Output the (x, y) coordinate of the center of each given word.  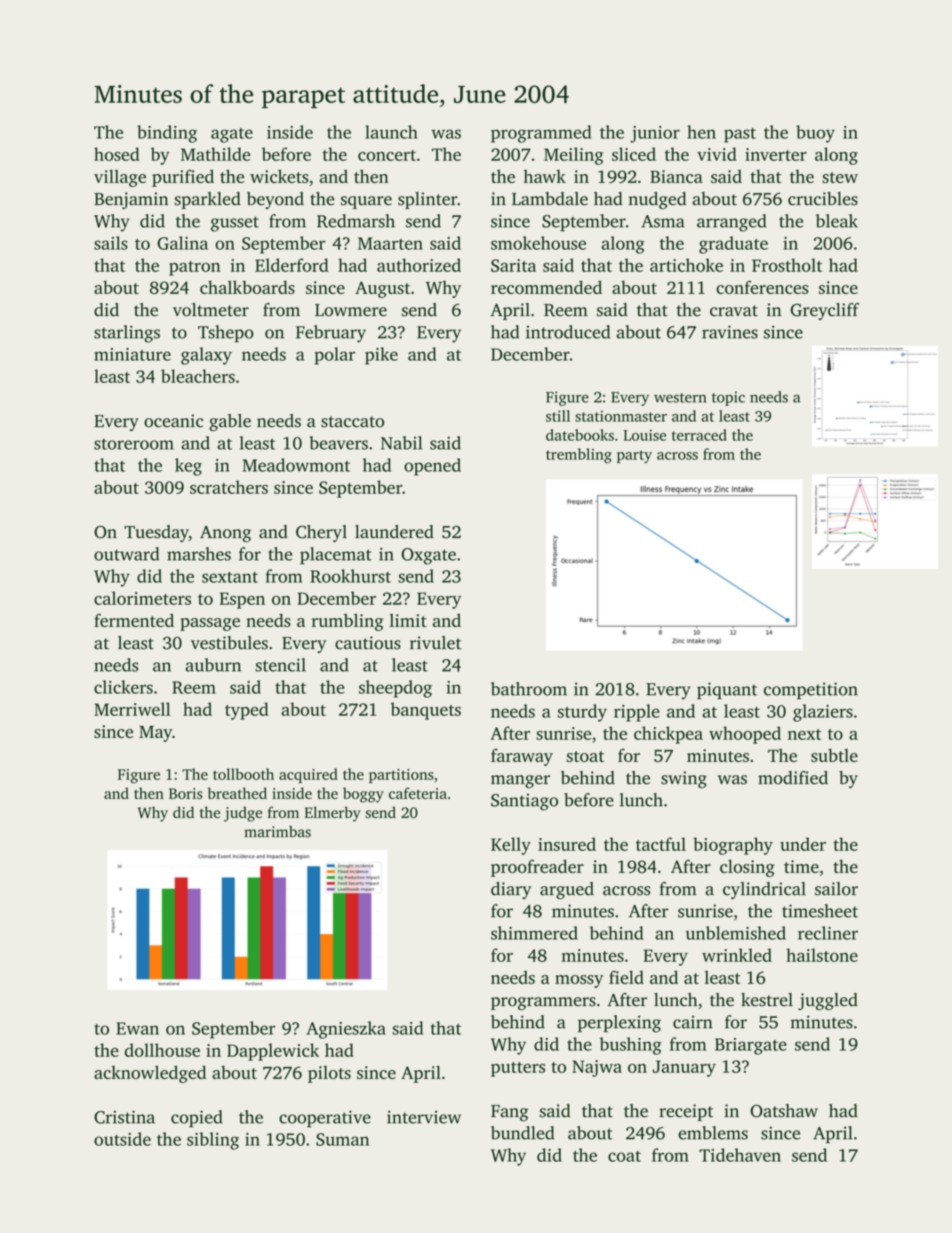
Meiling (574, 156)
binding (167, 134)
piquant (727, 691)
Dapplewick (273, 1052)
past (740, 135)
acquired (308, 775)
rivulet (435, 643)
